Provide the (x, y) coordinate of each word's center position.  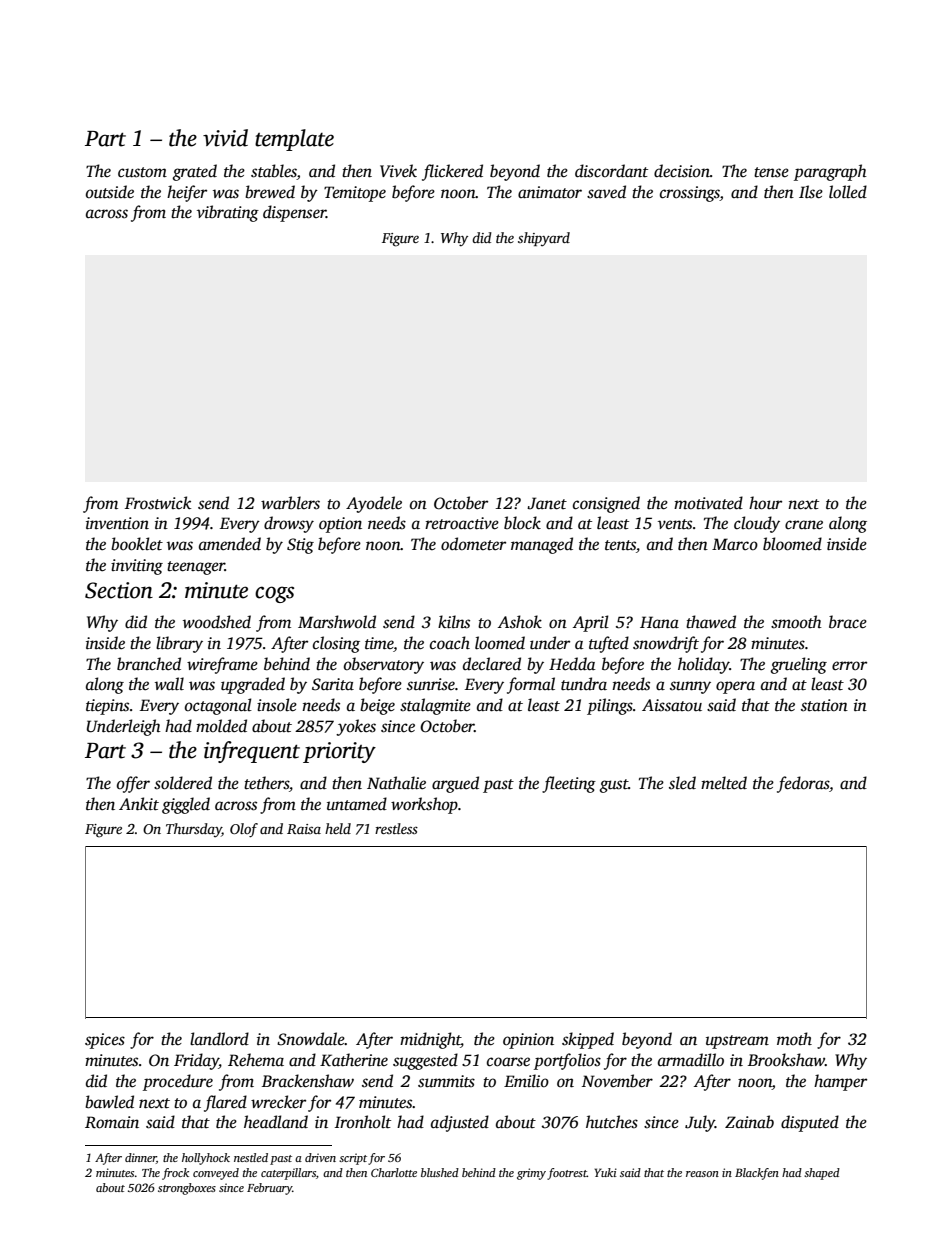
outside (110, 192)
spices (105, 1041)
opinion (528, 1041)
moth (794, 1039)
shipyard (544, 239)
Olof (244, 830)
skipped (588, 1040)
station (824, 705)
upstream (737, 1042)
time (379, 643)
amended (230, 544)
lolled (848, 192)
